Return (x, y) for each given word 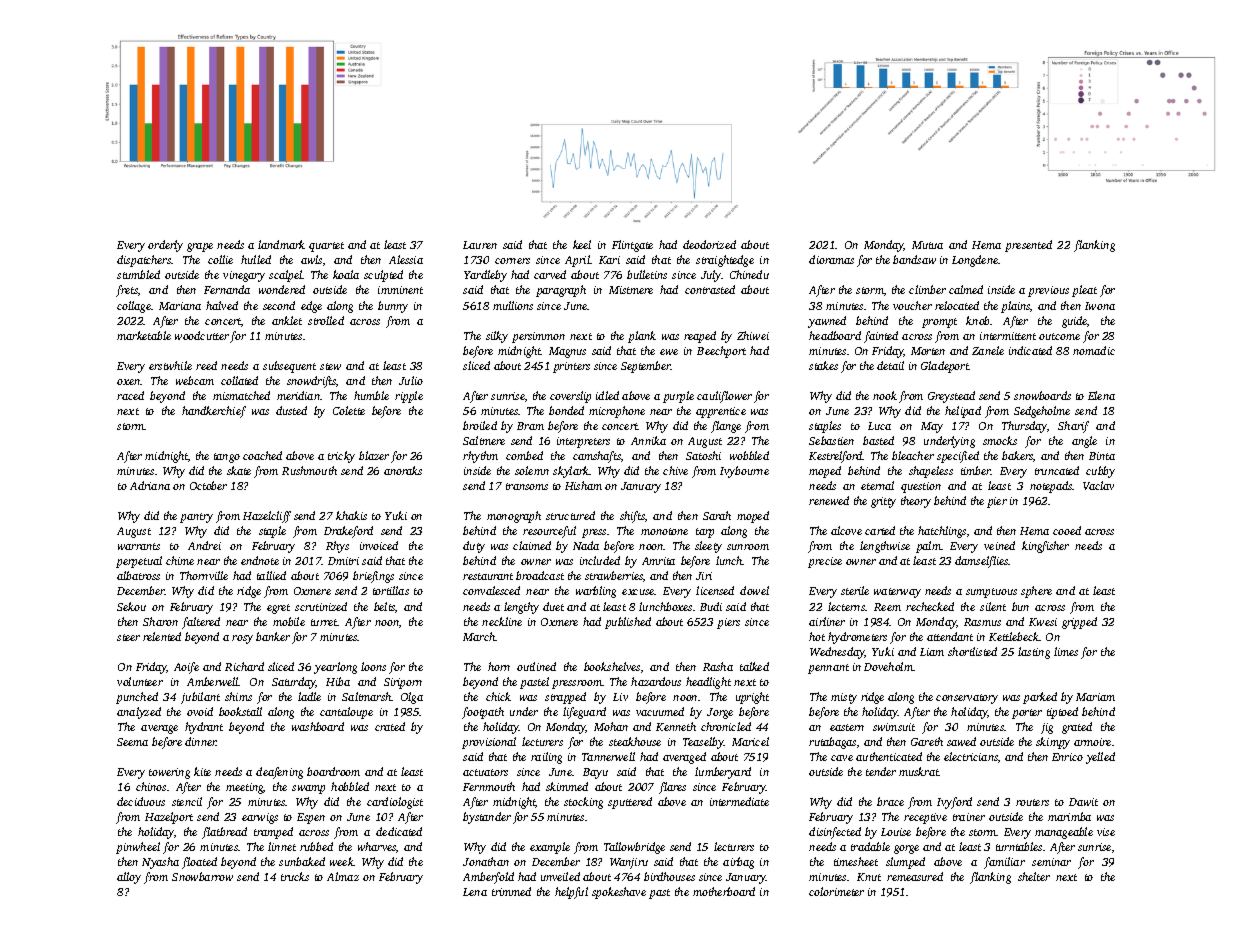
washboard (318, 726)
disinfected (835, 833)
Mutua (927, 245)
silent (993, 606)
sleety (708, 547)
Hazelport (169, 818)
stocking (583, 803)
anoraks (403, 470)
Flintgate (632, 246)
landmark (281, 244)
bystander (487, 818)
